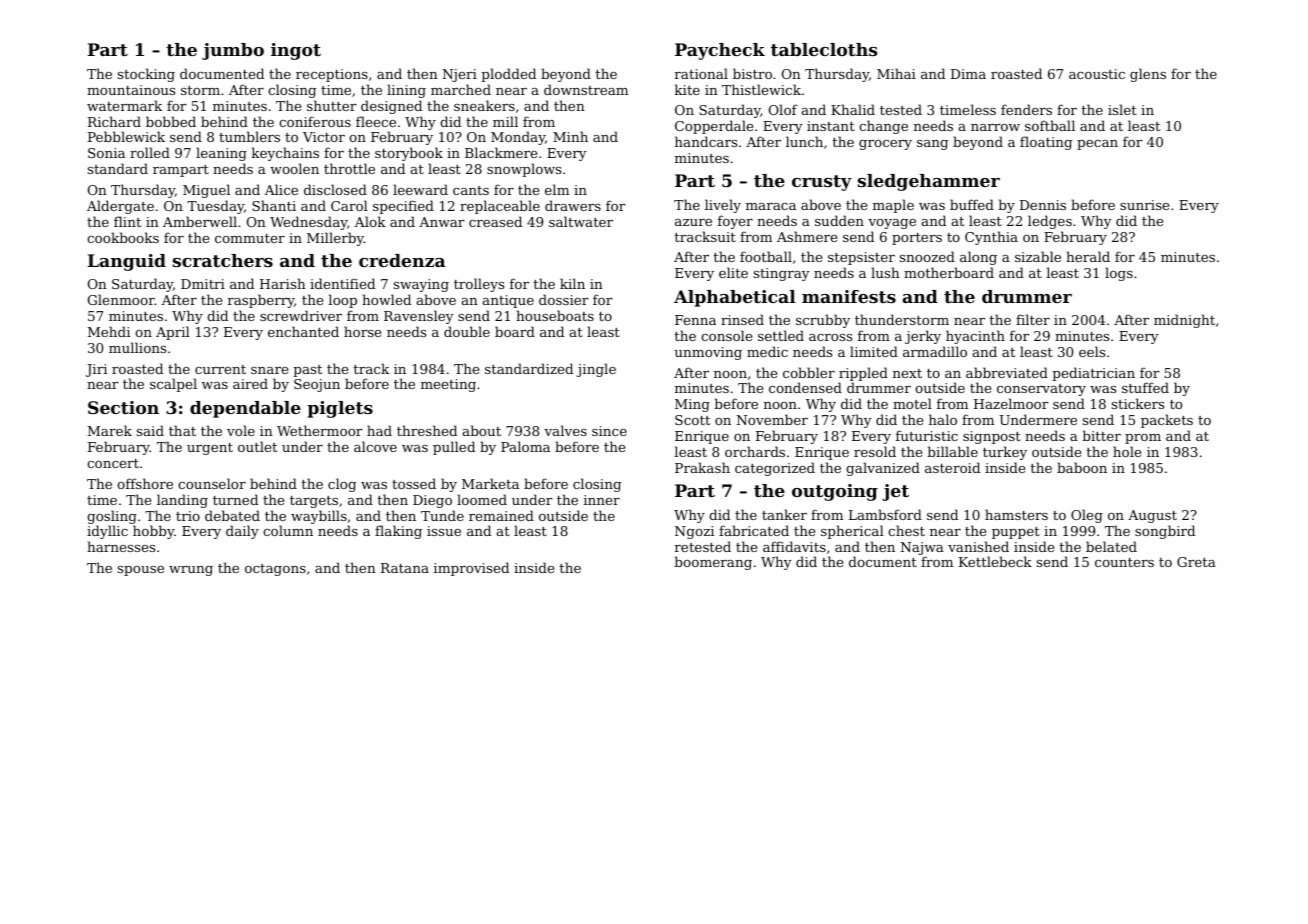 This page has width=1308, height=924. I want to click on stocking, so click(146, 75).
